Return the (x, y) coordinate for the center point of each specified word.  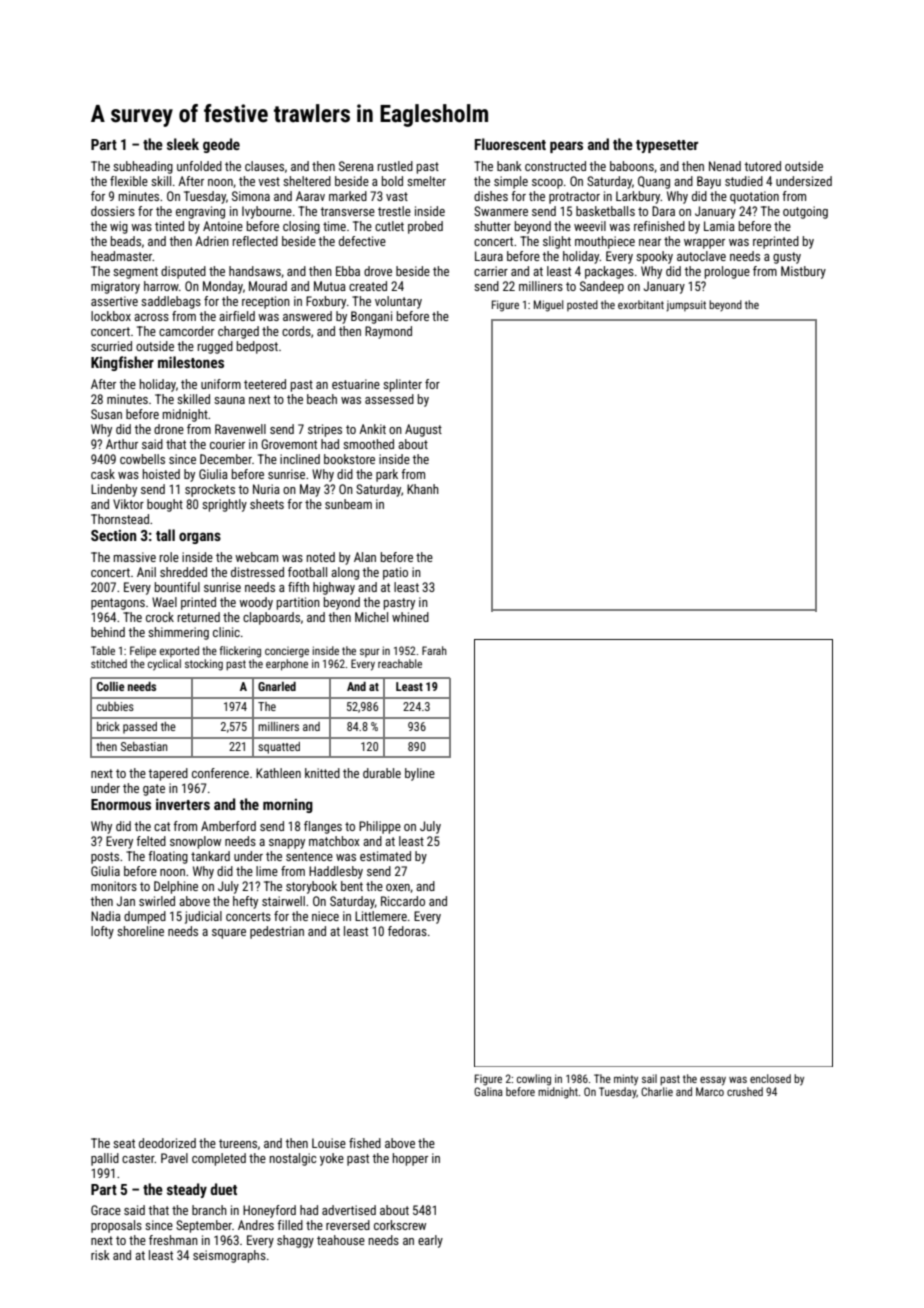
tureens (238, 1143)
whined (410, 617)
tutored (762, 166)
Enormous (121, 804)
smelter (426, 181)
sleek (183, 144)
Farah (434, 650)
